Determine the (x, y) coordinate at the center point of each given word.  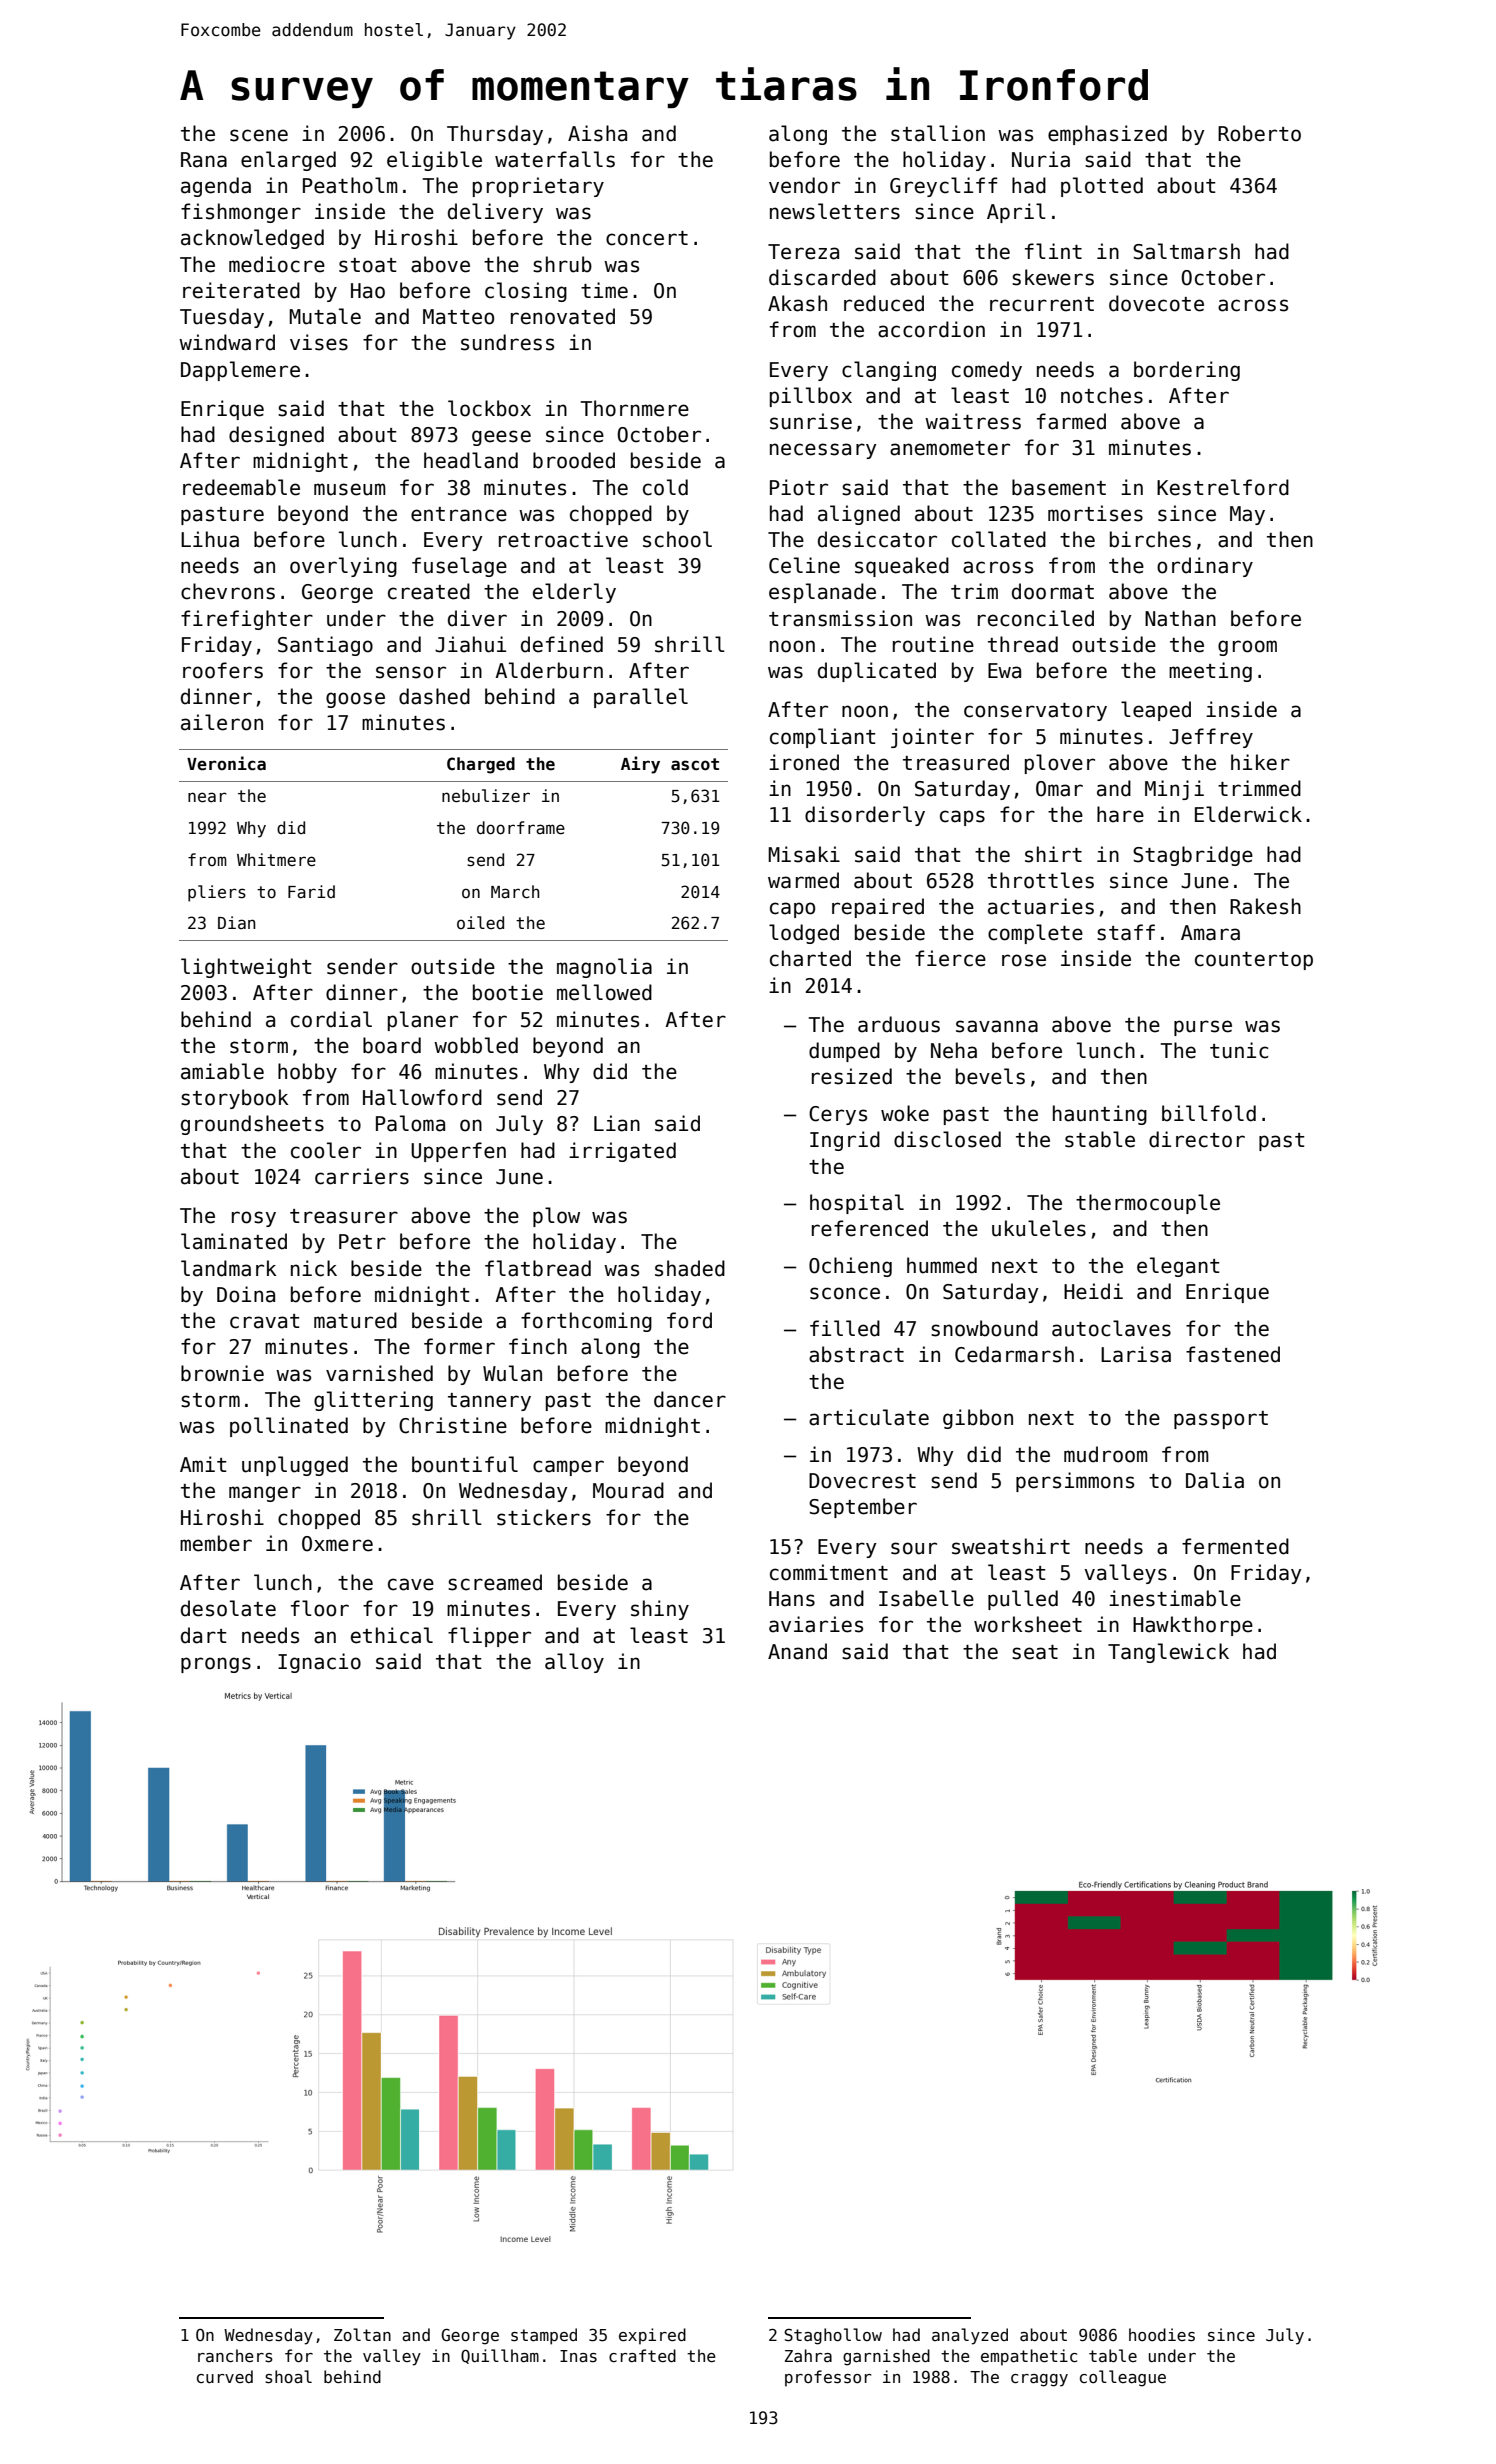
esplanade (822, 593)
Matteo (458, 317)
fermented (1235, 1546)
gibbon (978, 1419)
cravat (265, 1321)
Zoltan (362, 2334)
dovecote (1156, 303)
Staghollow (833, 2336)
